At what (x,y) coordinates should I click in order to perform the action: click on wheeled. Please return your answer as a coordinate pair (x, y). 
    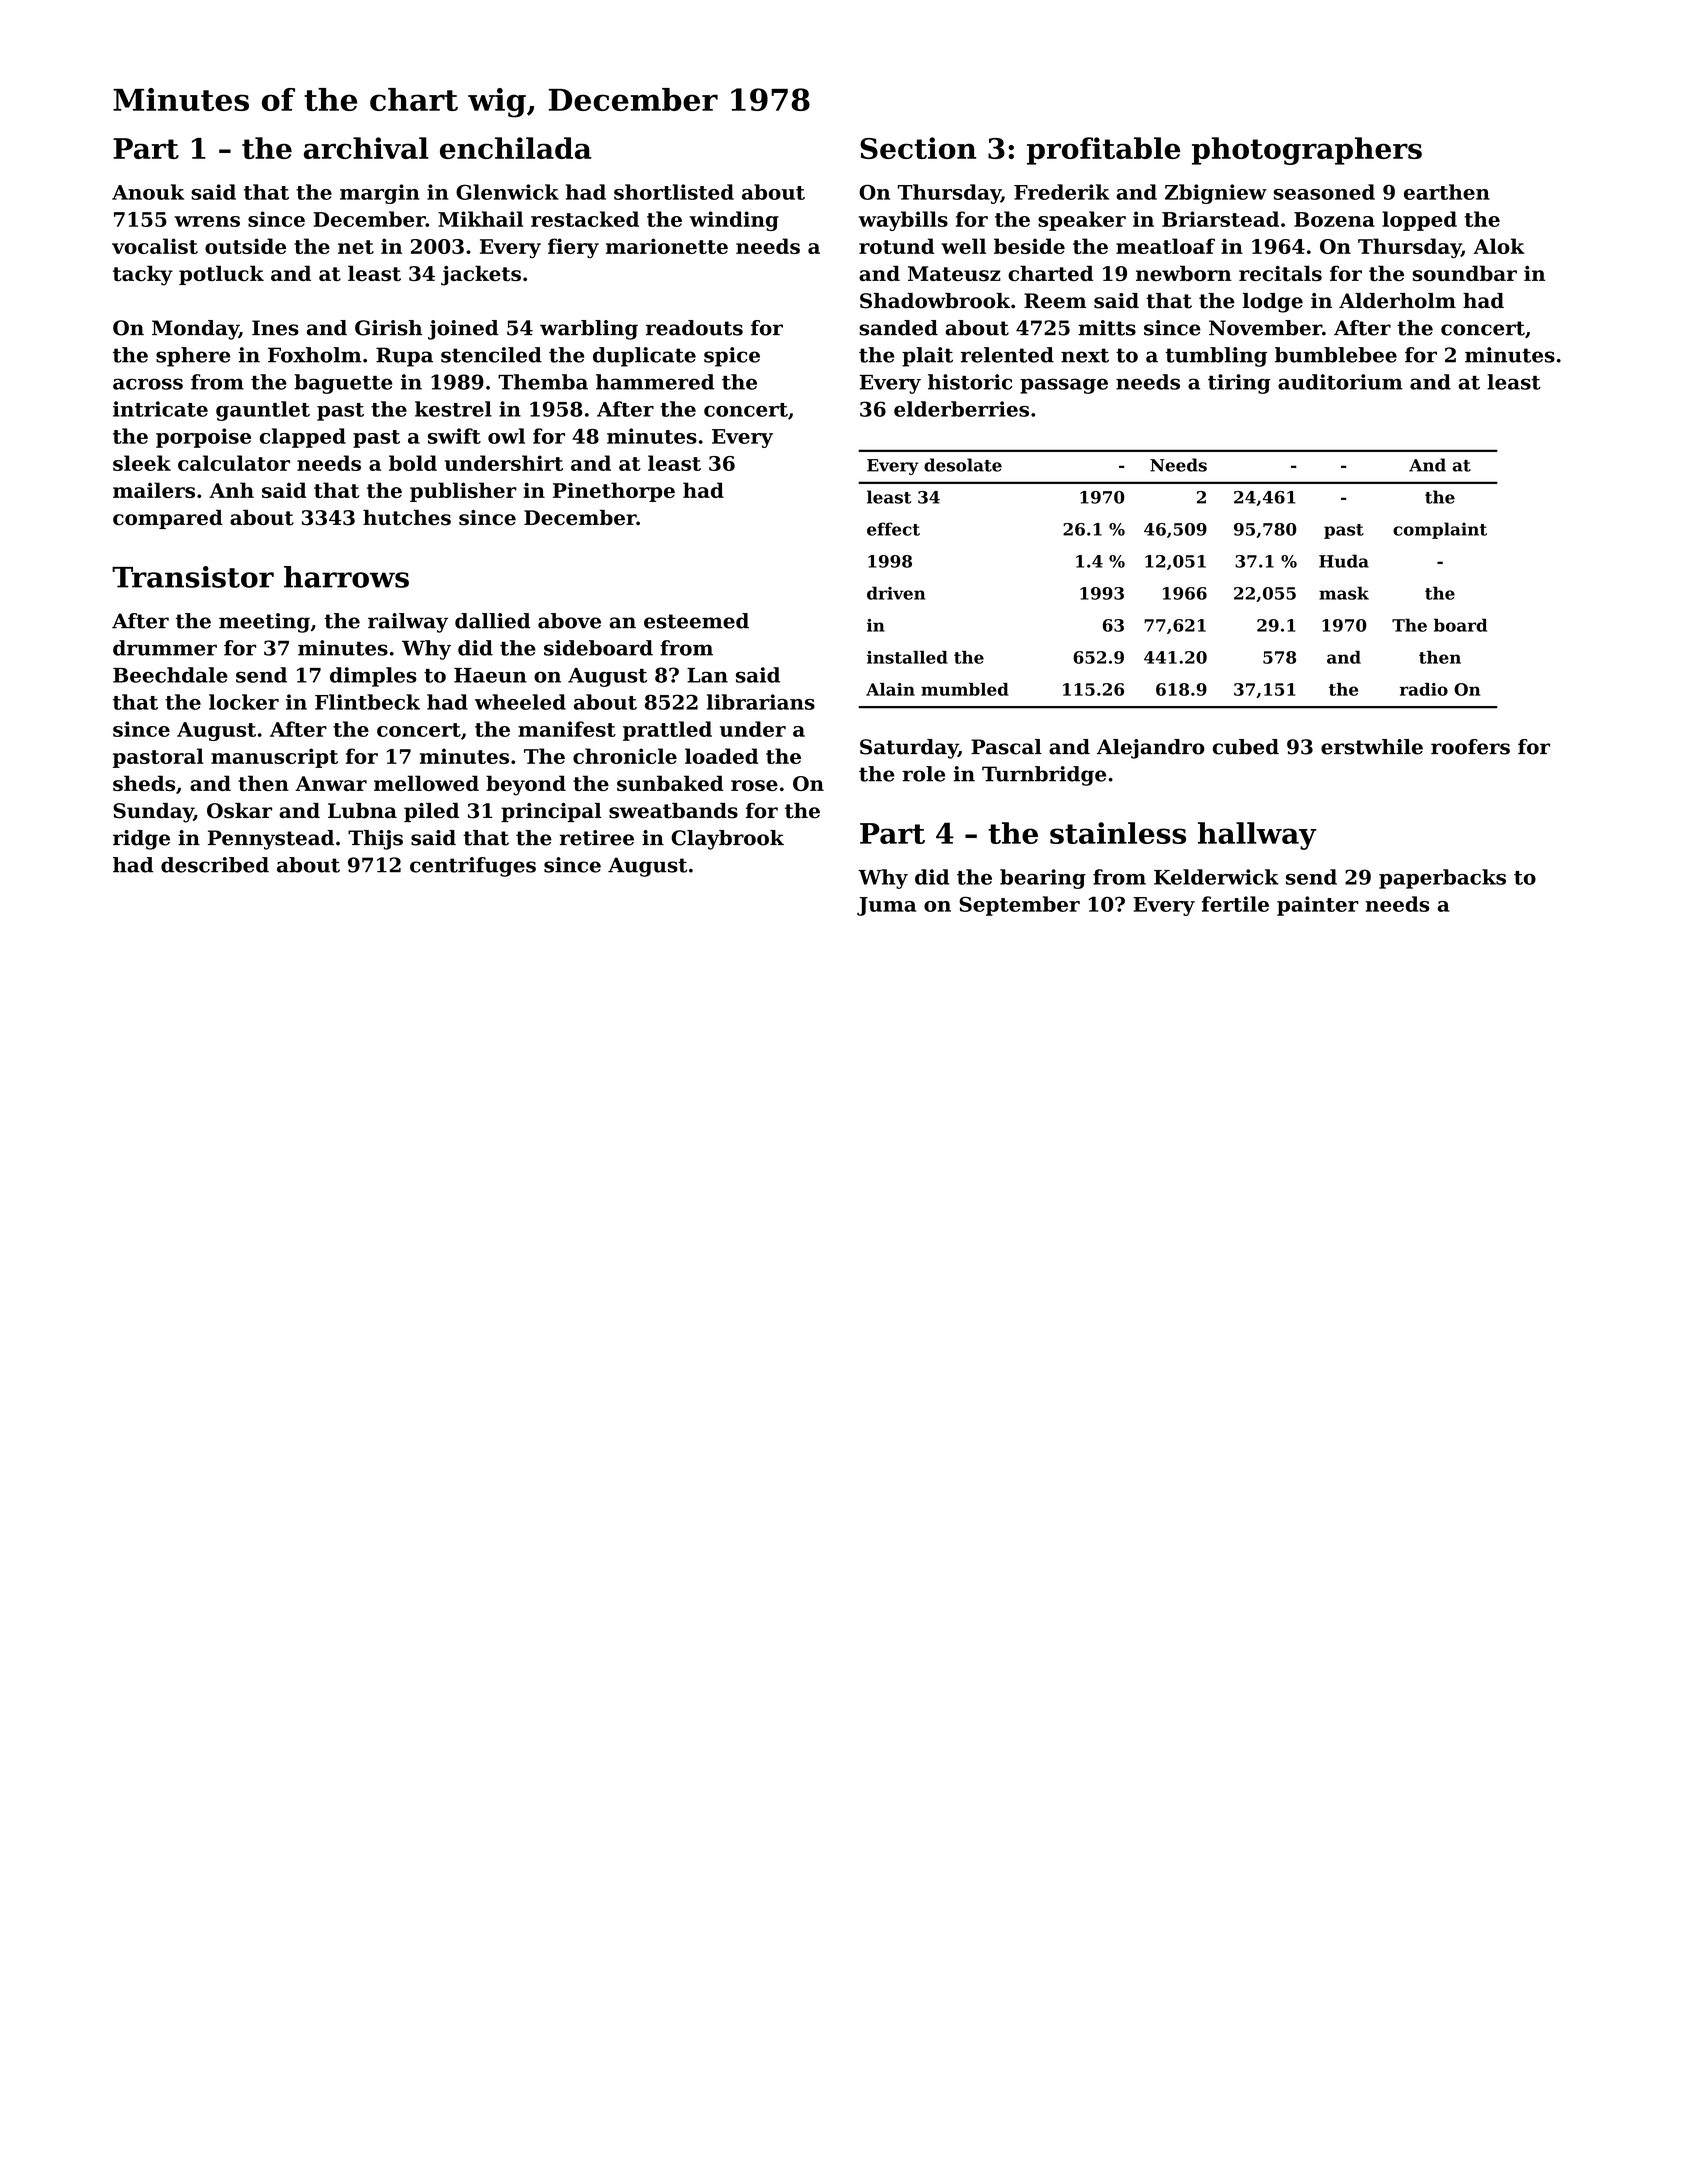
    Looking at the image, I should click on (520, 702).
